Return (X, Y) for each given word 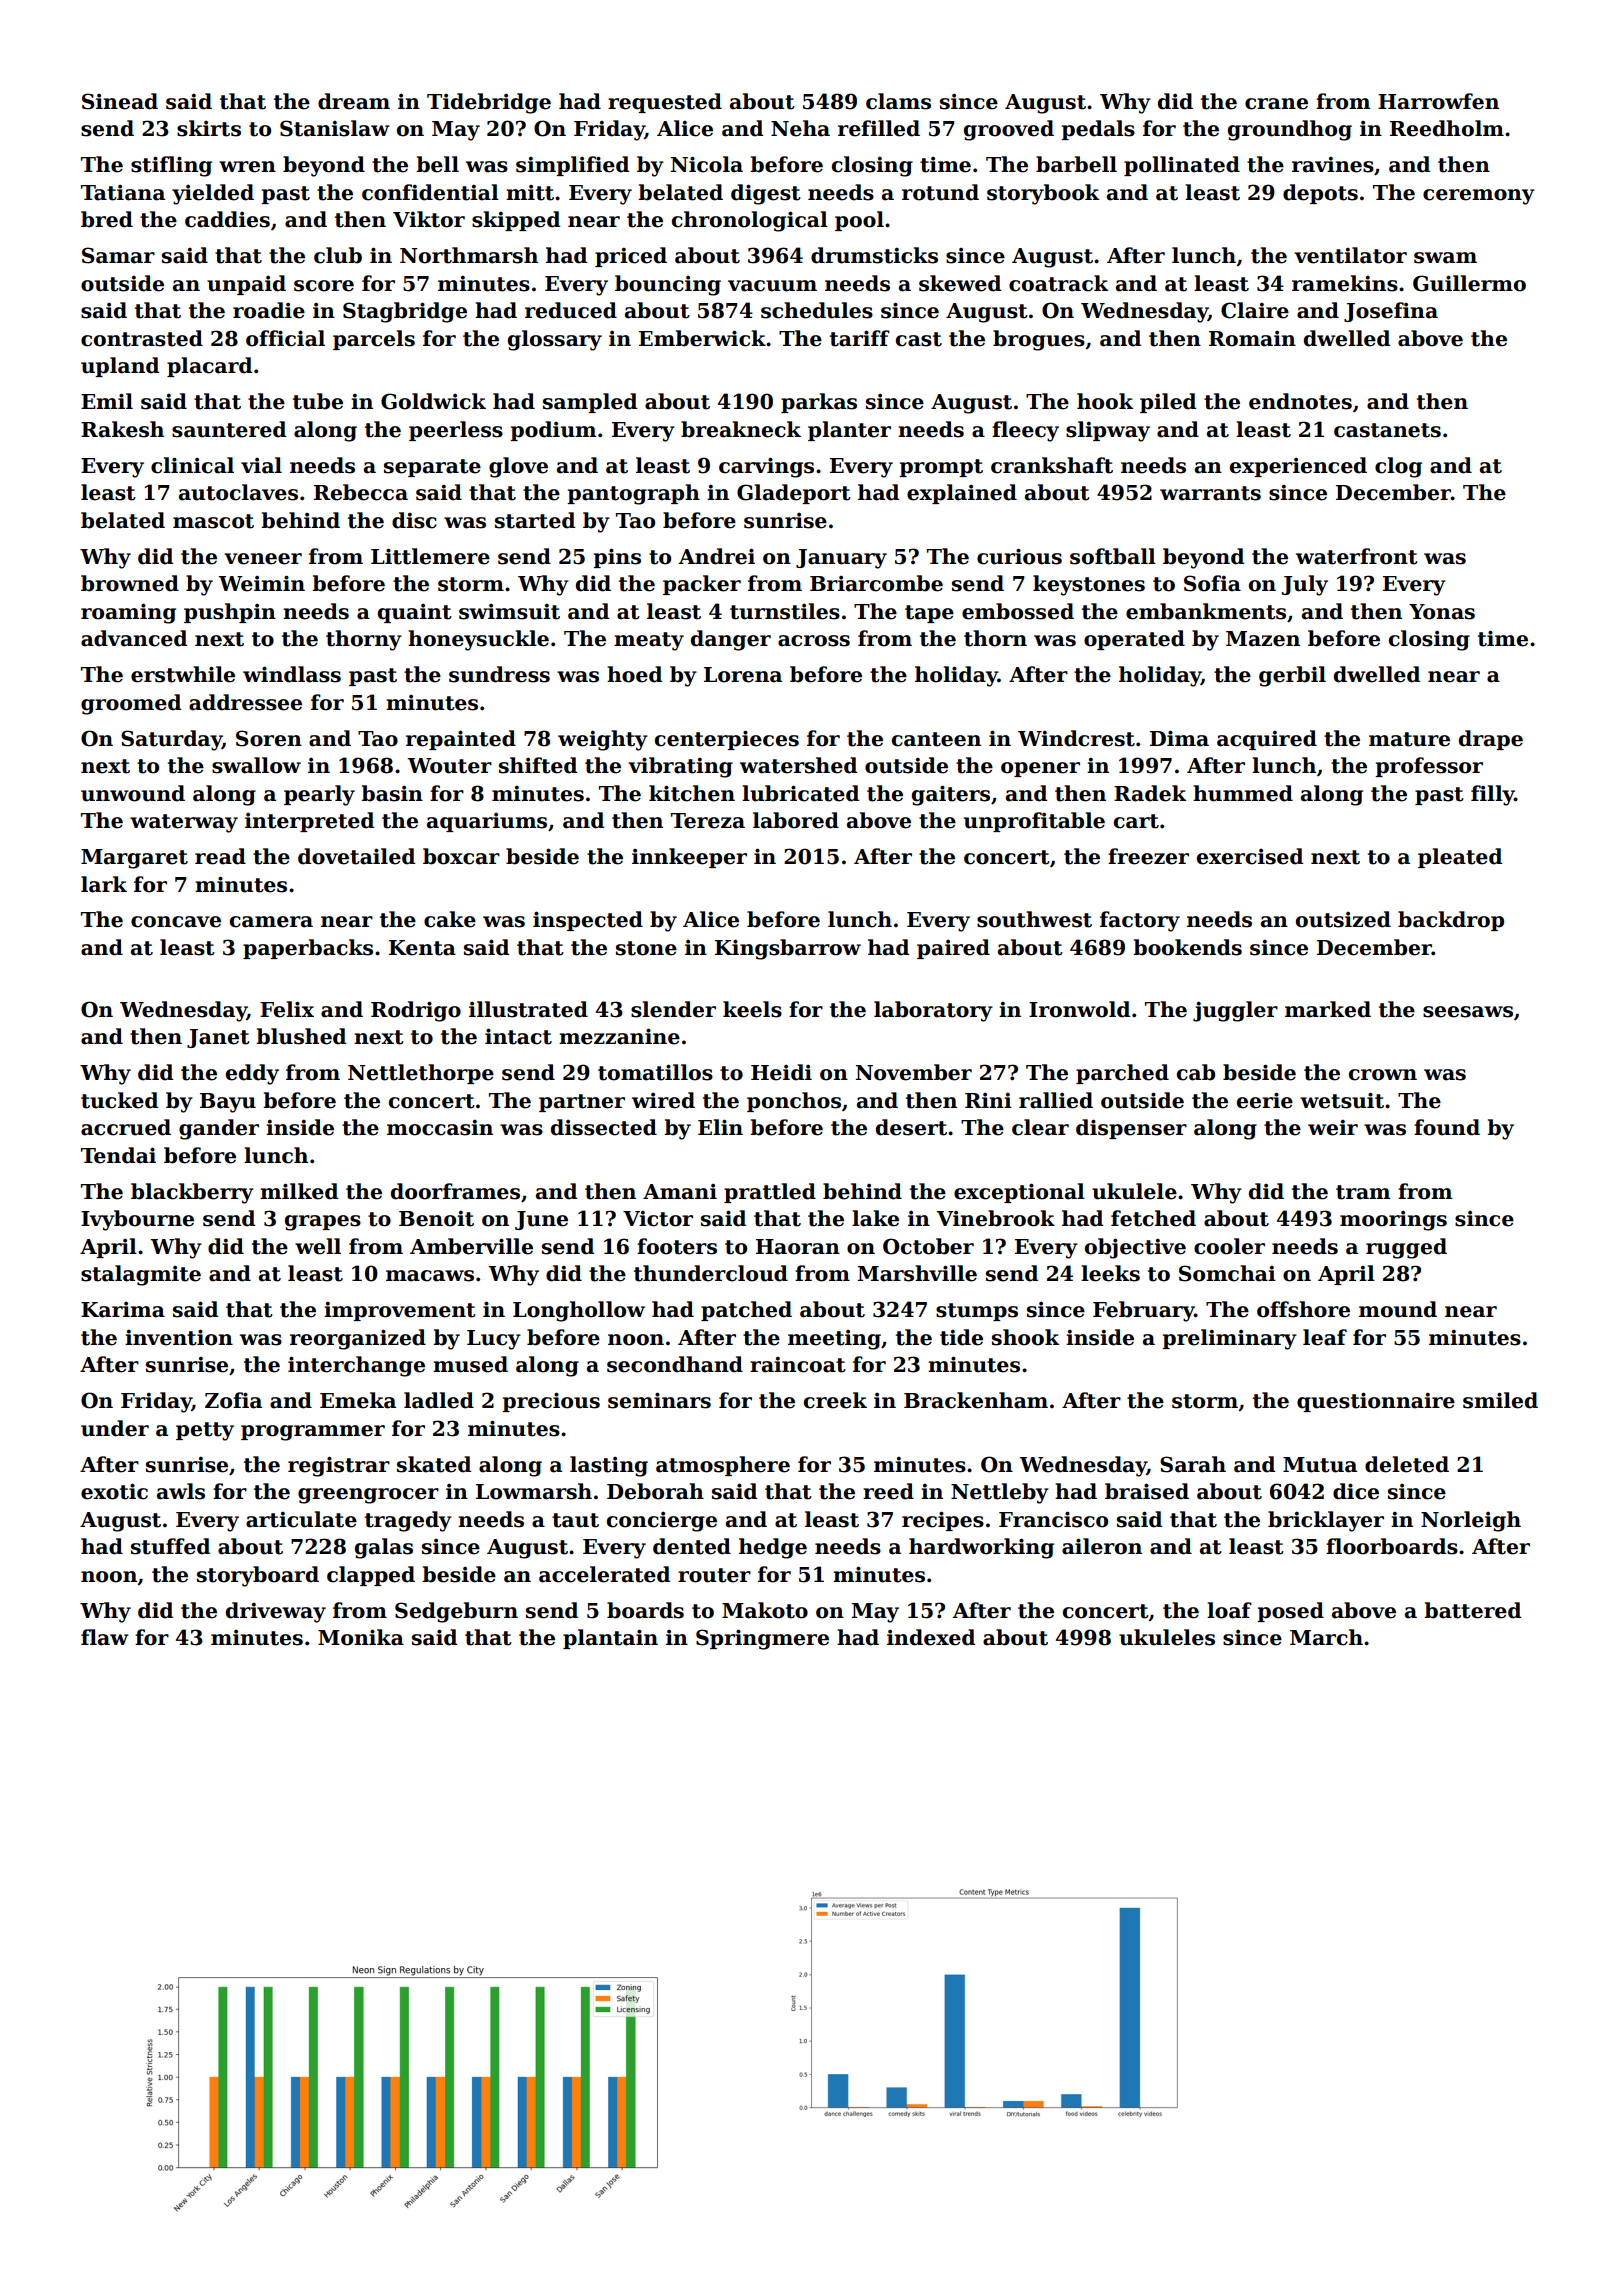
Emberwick (702, 338)
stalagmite (141, 1275)
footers (677, 1246)
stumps (977, 1312)
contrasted (142, 338)
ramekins (1345, 283)
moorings (1393, 1221)
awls (181, 1491)
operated (1134, 640)
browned (130, 583)
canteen (936, 739)
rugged (1406, 1248)
